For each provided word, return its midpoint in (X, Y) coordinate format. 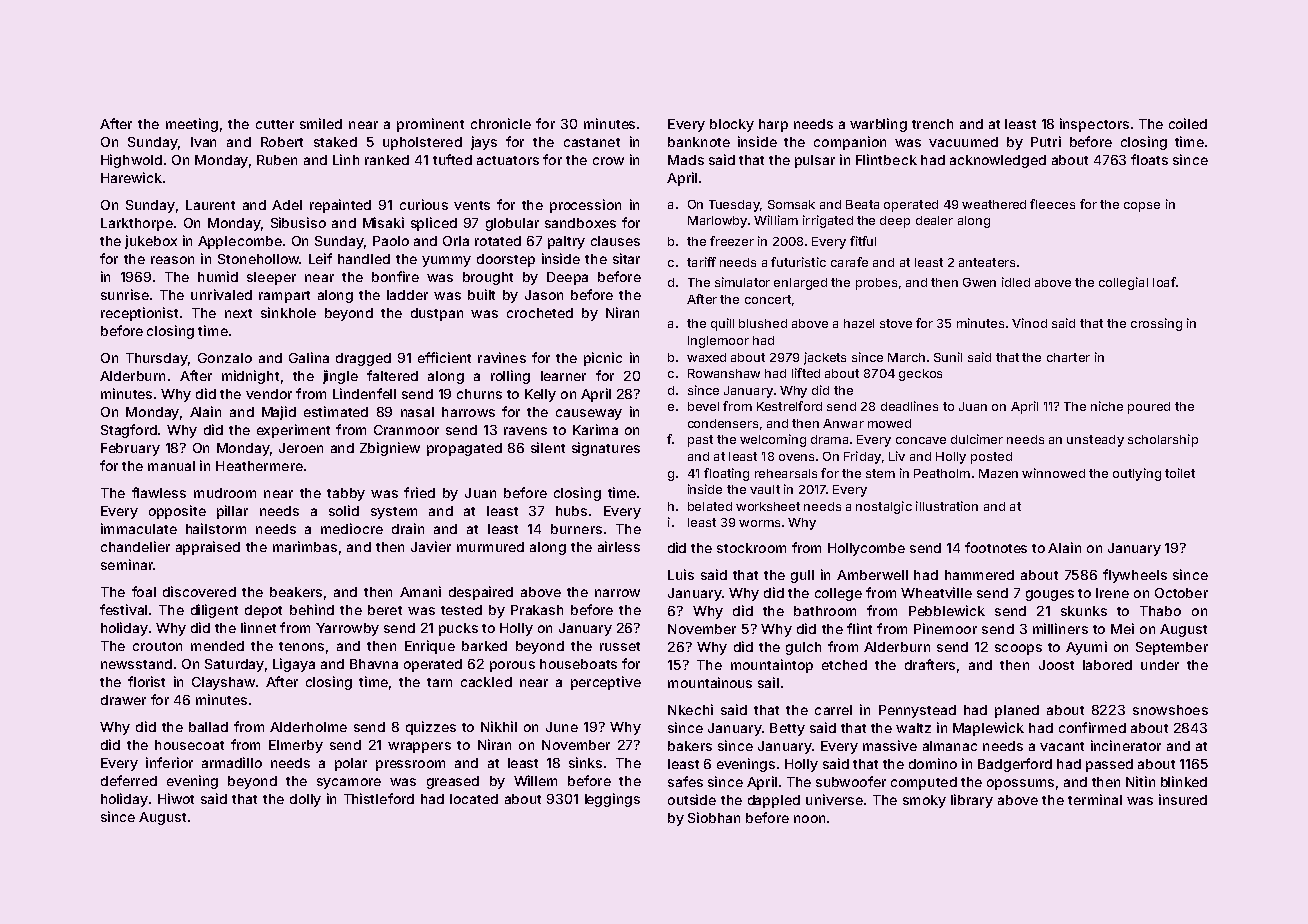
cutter (275, 124)
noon (809, 819)
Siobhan (714, 817)
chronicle (501, 123)
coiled (1188, 123)
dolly (305, 800)
